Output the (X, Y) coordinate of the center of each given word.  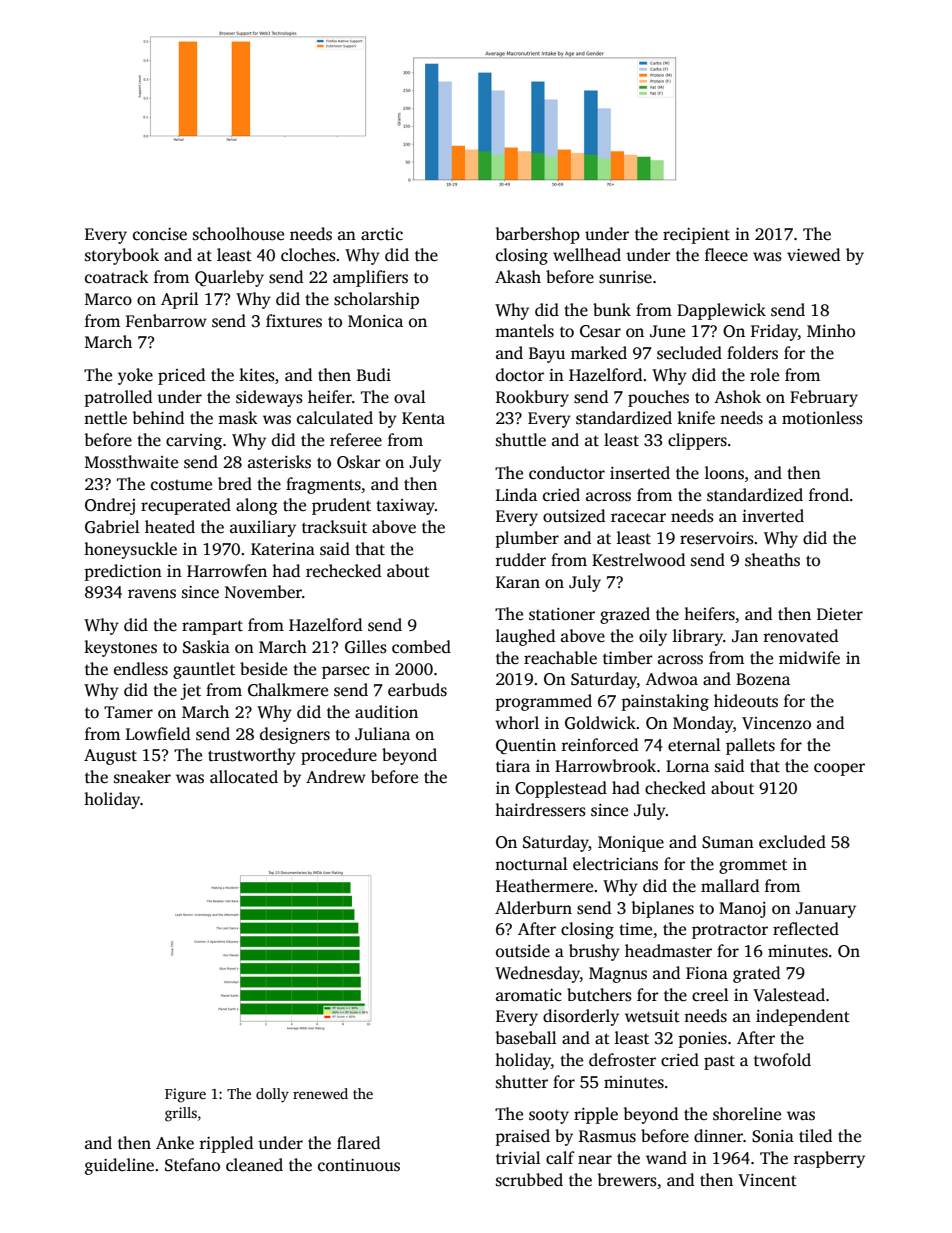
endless (141, 669)
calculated (335, 418)
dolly (272, 1095)
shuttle (521, 440)
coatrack (117, 276)
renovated (801, 636)
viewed (813, 255)
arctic (382, 234)
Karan (518, 582)
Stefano (192, 1165)
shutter (522, 1082)
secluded (689, 353)
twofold (782, 1060)
